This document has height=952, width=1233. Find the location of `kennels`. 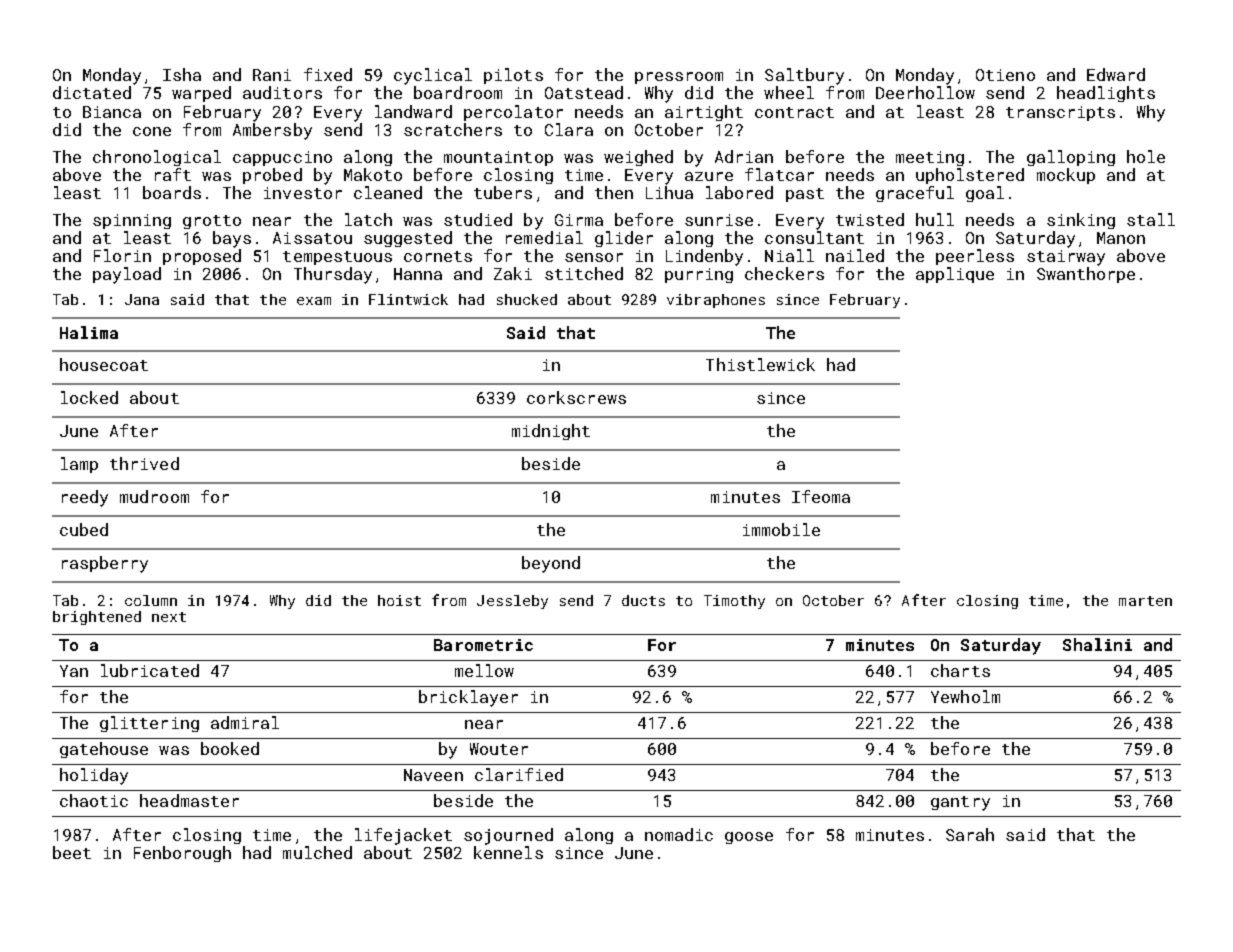

kennels is located at coordinates (508, 852).
